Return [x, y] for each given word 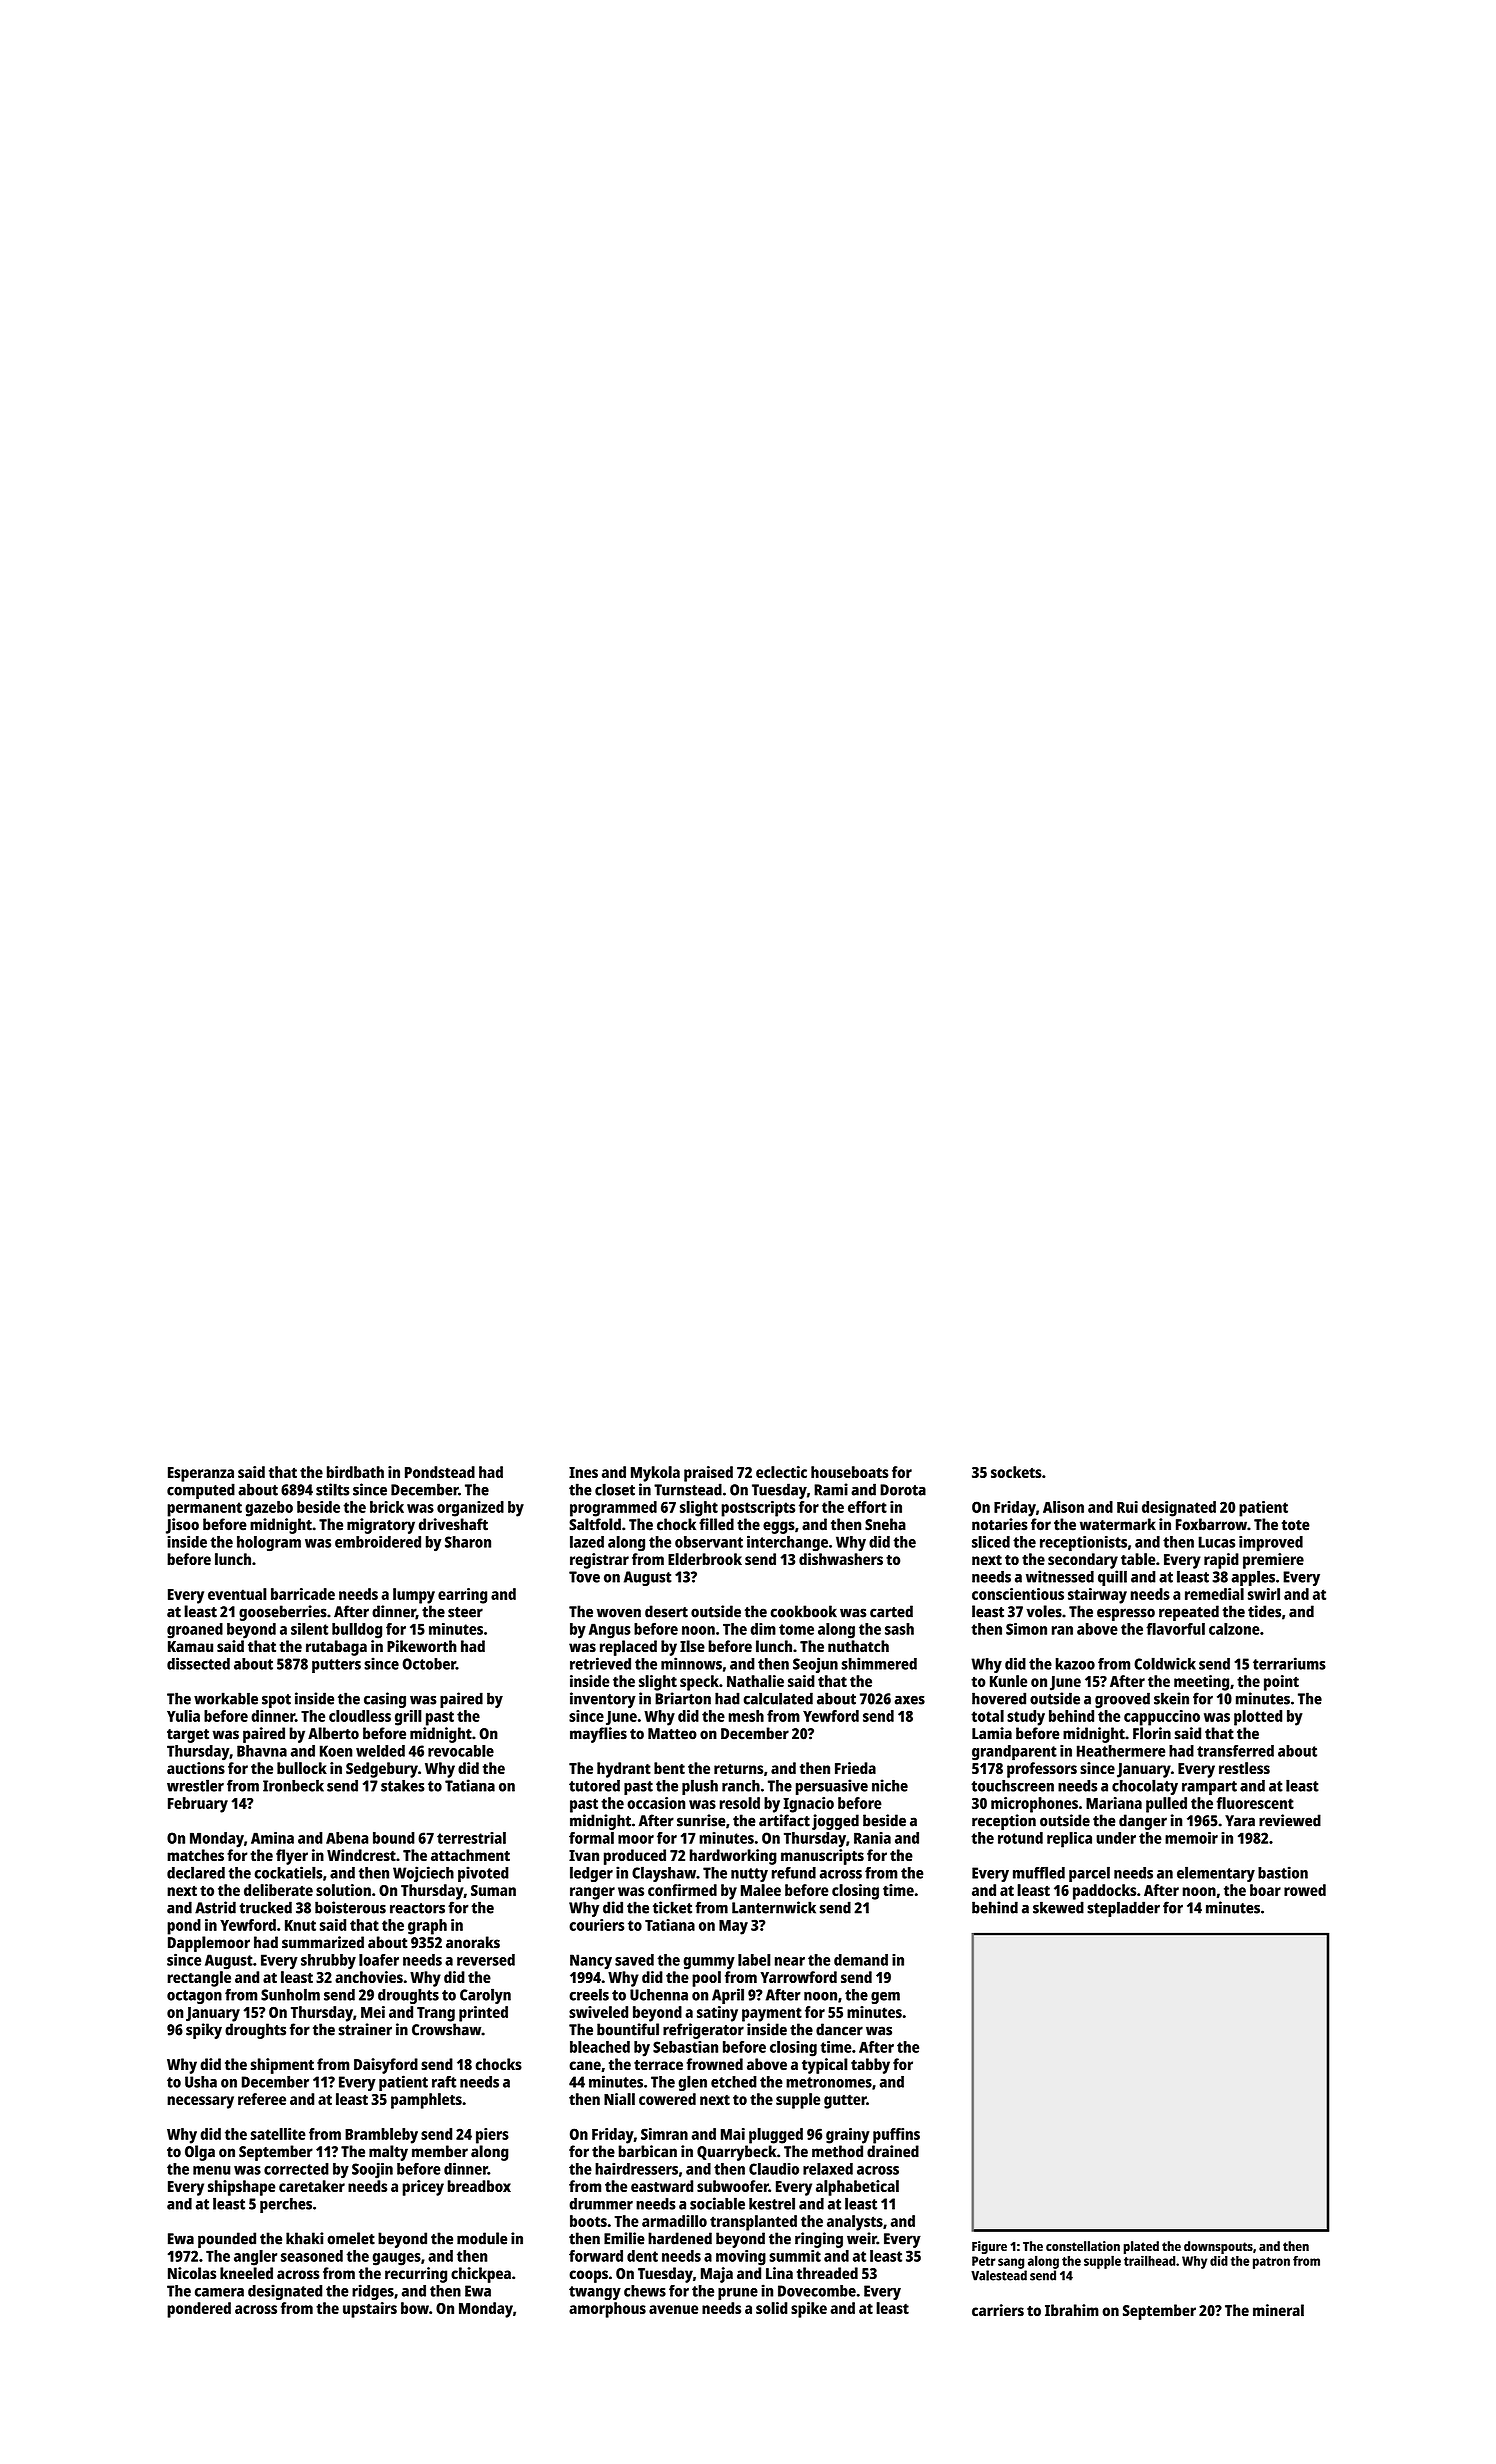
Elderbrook [705, 1559]
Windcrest [361, 1855]
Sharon [468, 1542]
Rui [1127, 1507]
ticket [672, 1907]
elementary [1216, 1874]
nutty [749, 1875]
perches [286, 2205]
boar [1265, 1890]
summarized [323, 1942]
